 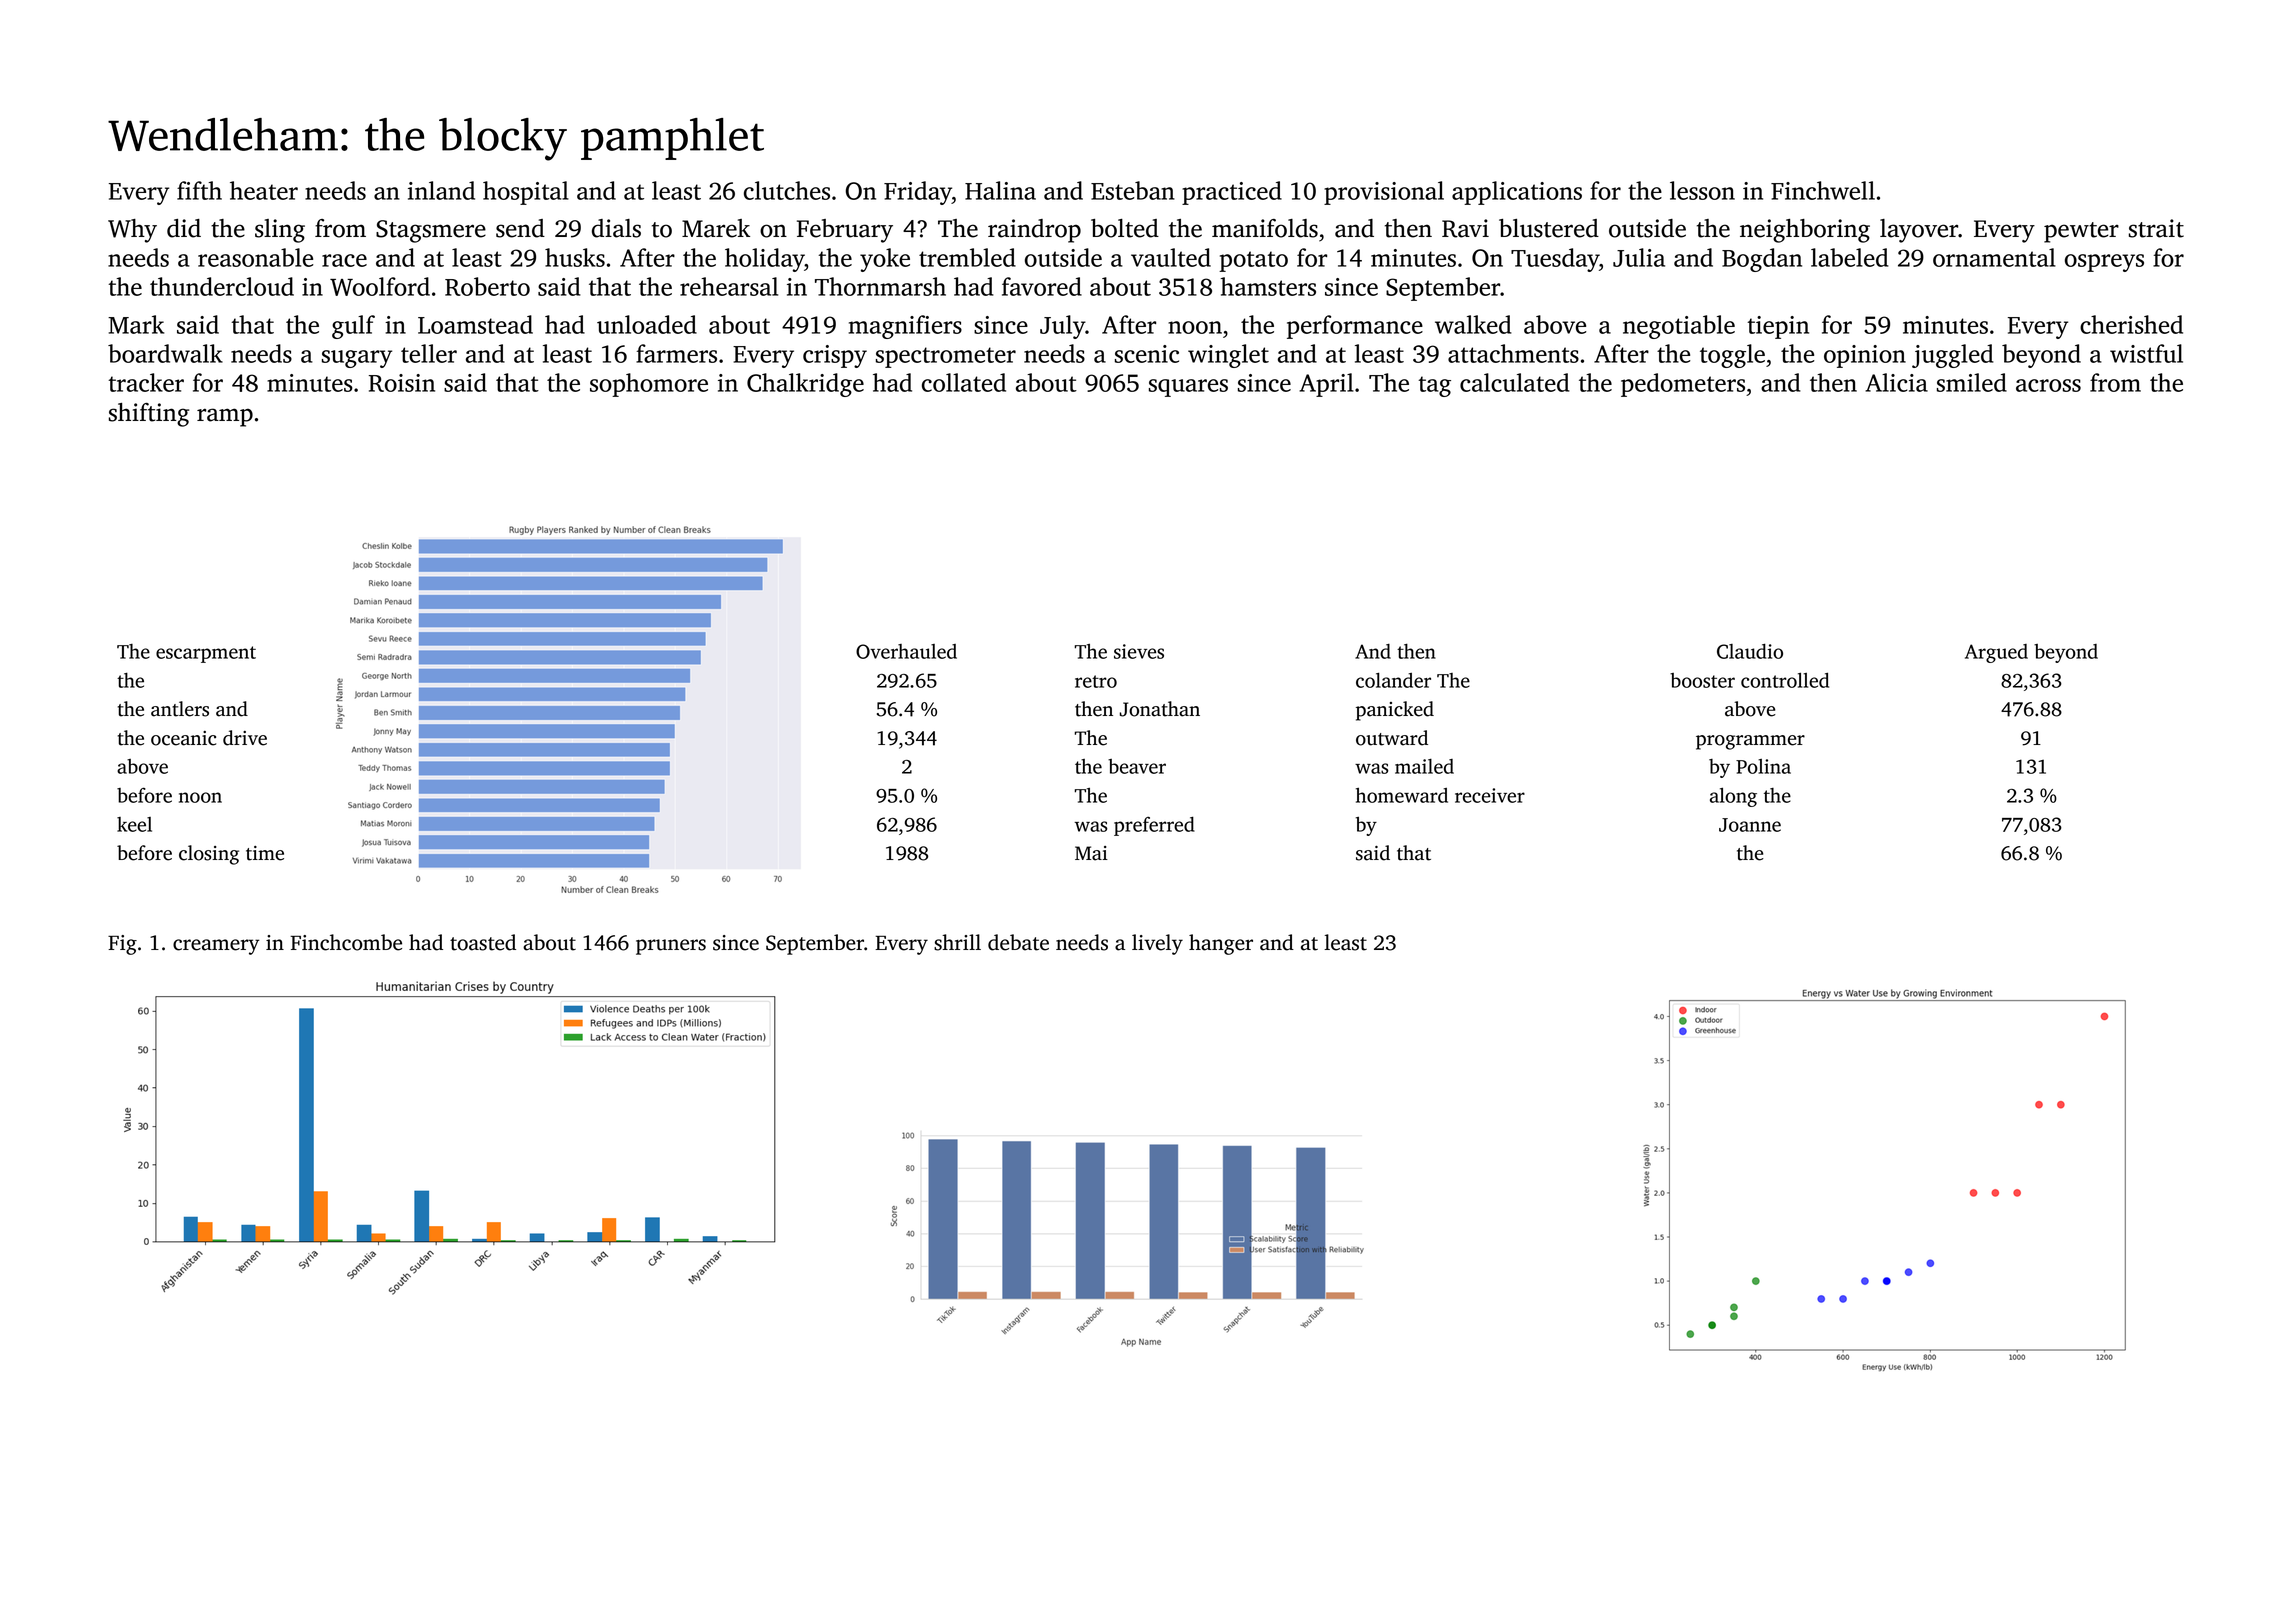 What do you see at coordinates (132, 231) in the image?
I see `Why` at bounding box center [132, 231].
